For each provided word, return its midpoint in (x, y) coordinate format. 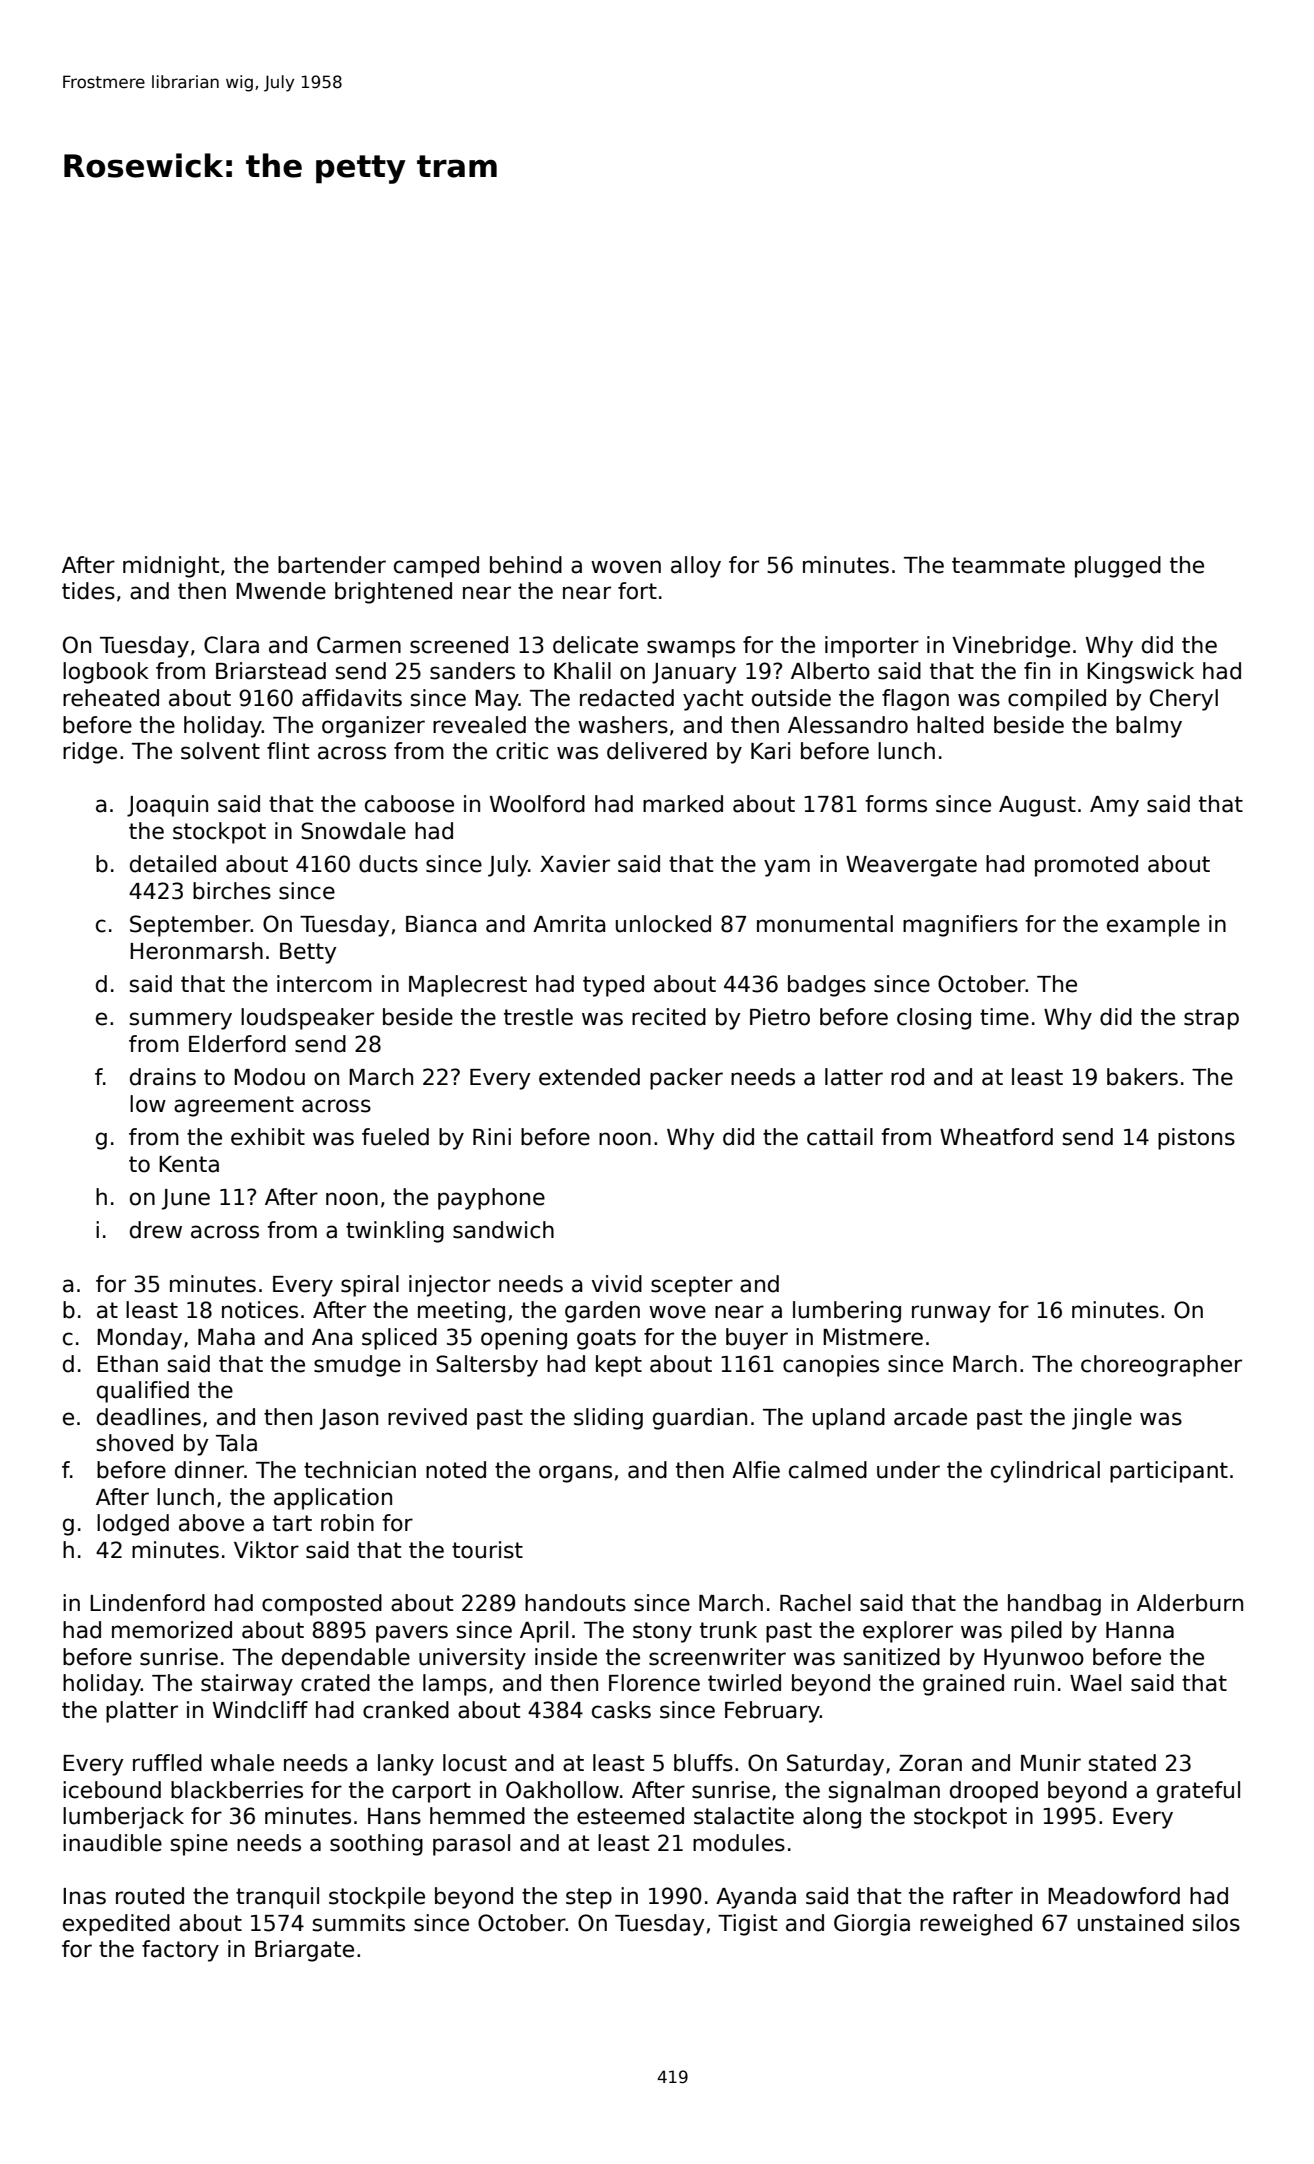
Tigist (747, 1925)
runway (951, 1314)
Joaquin (167, 806)
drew (156, 1230)
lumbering (847, 1312)
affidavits (352, 698)
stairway (247, 1685)
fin (1037, 670)
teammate (1008, 565)
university (472, 1659)
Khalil (582, 671)
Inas (84, 1896)
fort (637, 591)
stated (1122, 1763)
